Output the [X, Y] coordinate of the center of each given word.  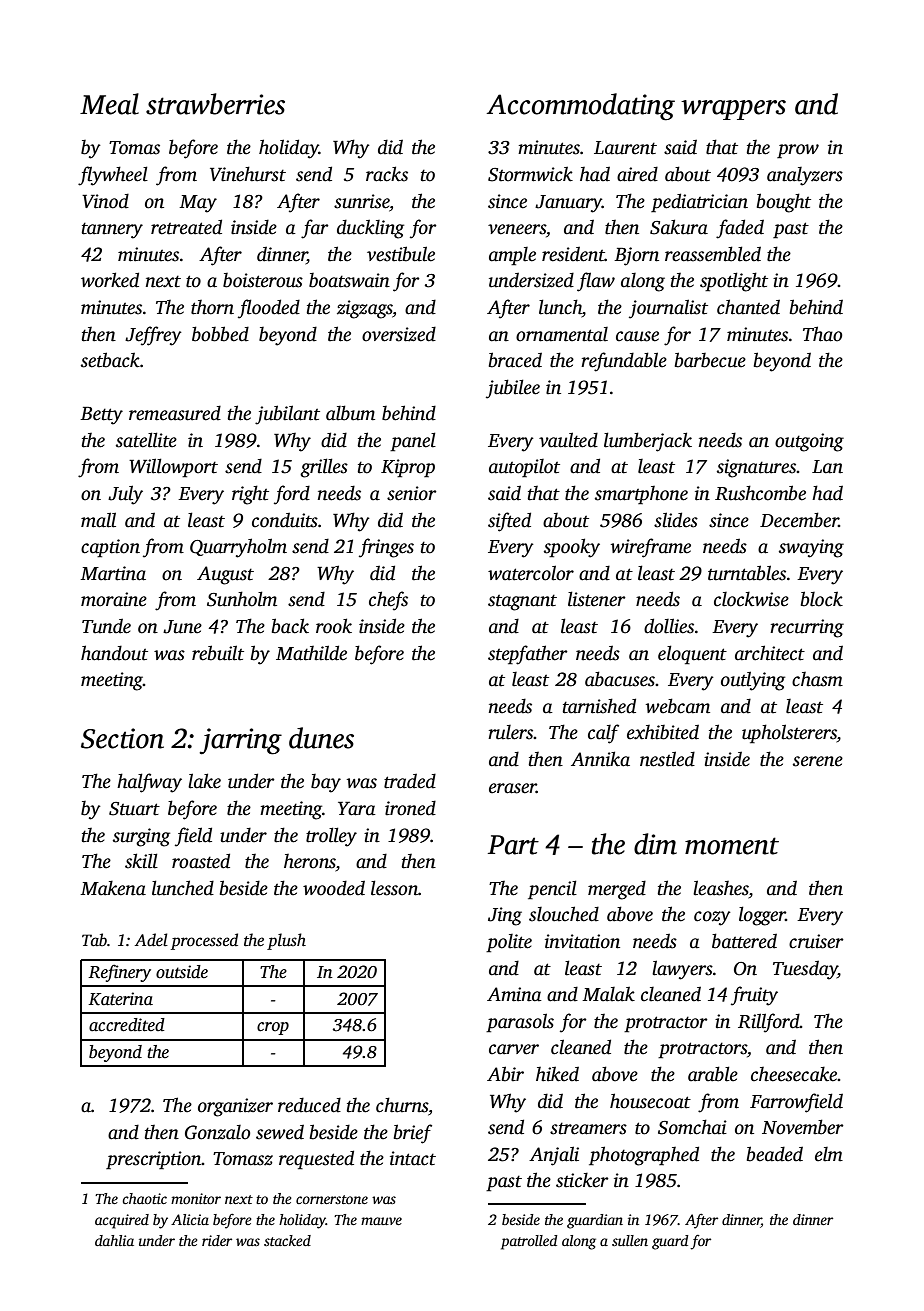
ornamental [562, 334]
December [799, 520]
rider [217, 1240]
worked [110, 280]
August [225, 575]
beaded [775, 1154]
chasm [817, 679]
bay [326, 783]
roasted [201, 861]
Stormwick [530, 174]
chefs [388, 601]
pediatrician [699, 203]
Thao [822, 334]
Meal [109, 104]
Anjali [554, 1156]
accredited [127, 1025]
